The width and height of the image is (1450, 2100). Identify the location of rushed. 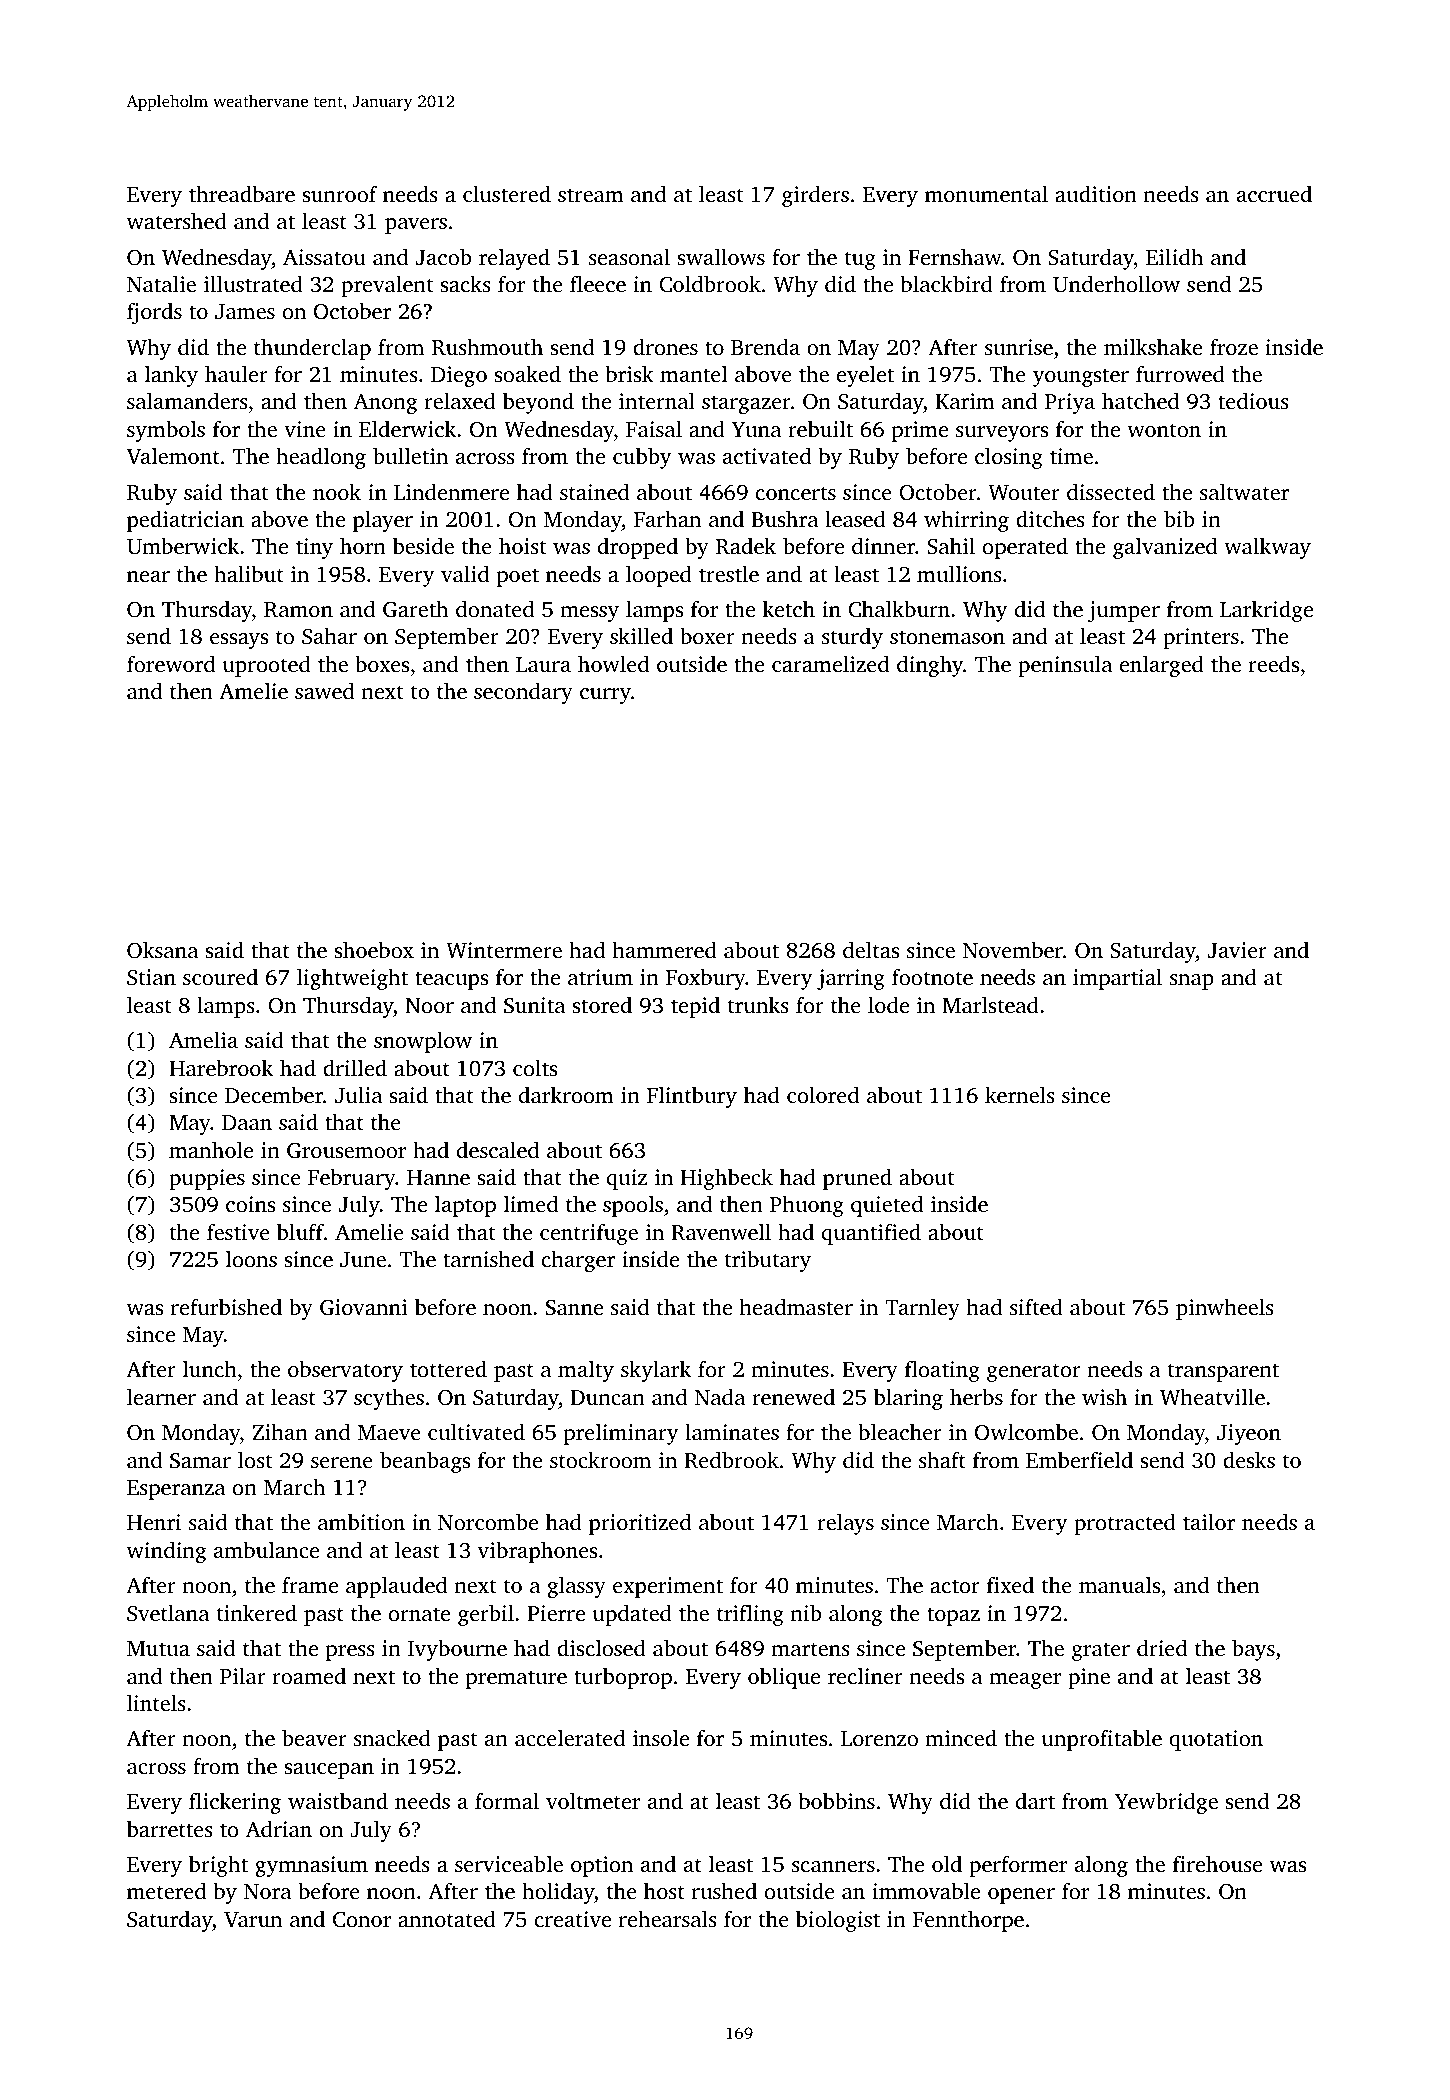
(724, 1890).
